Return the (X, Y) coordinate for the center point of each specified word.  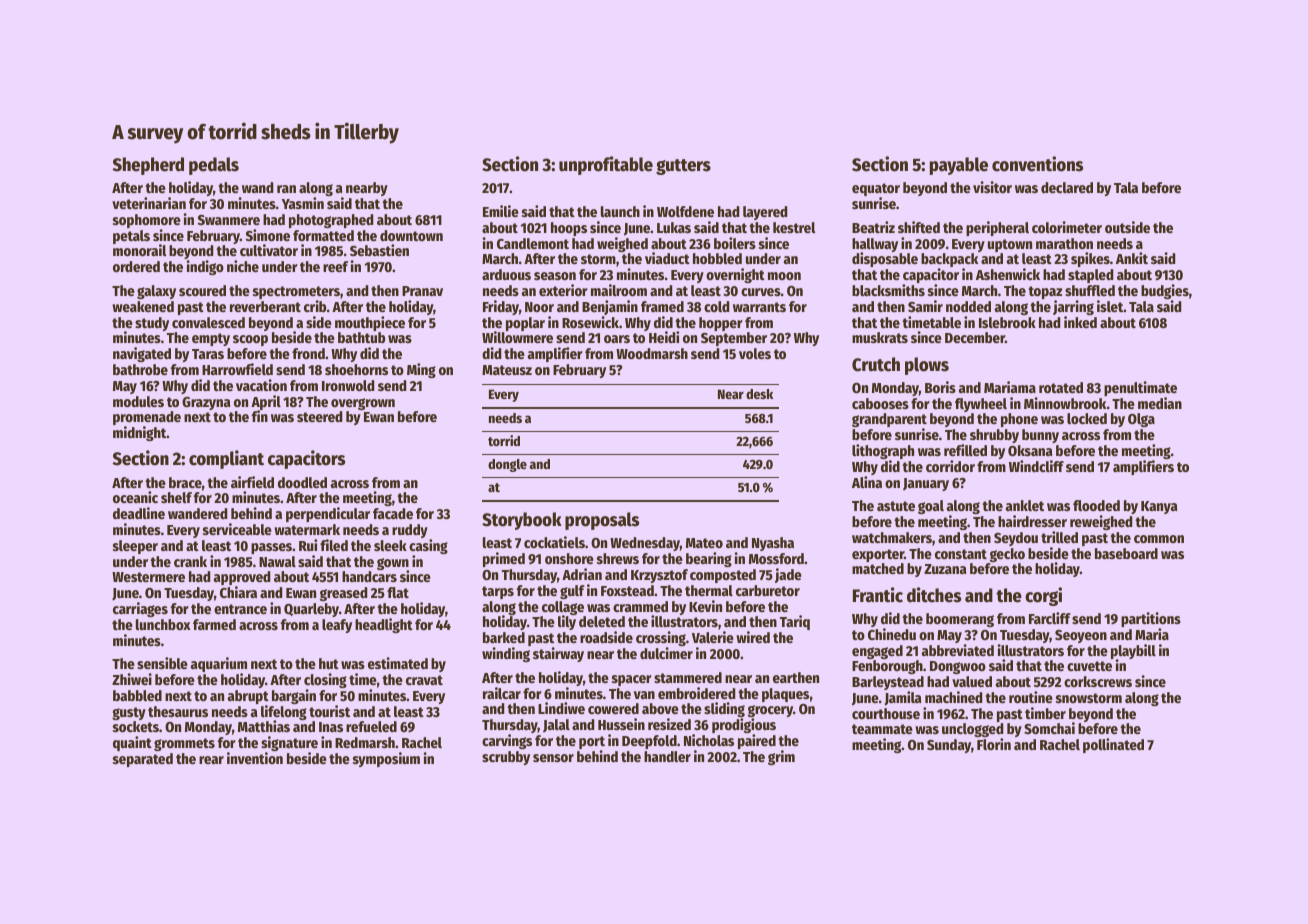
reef (335, 266)
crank (190, 561)
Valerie (713, 637)
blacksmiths (888, 290)
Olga (1141, 420)
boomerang (960, 620)
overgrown (363, 404)
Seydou (1016, 539)
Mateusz (507, 370)
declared (1067, 187)
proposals (602, 521)
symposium (386, 759)
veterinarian (149, 203)
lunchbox (163, 624)
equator (876, 189)
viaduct (667, 258)
